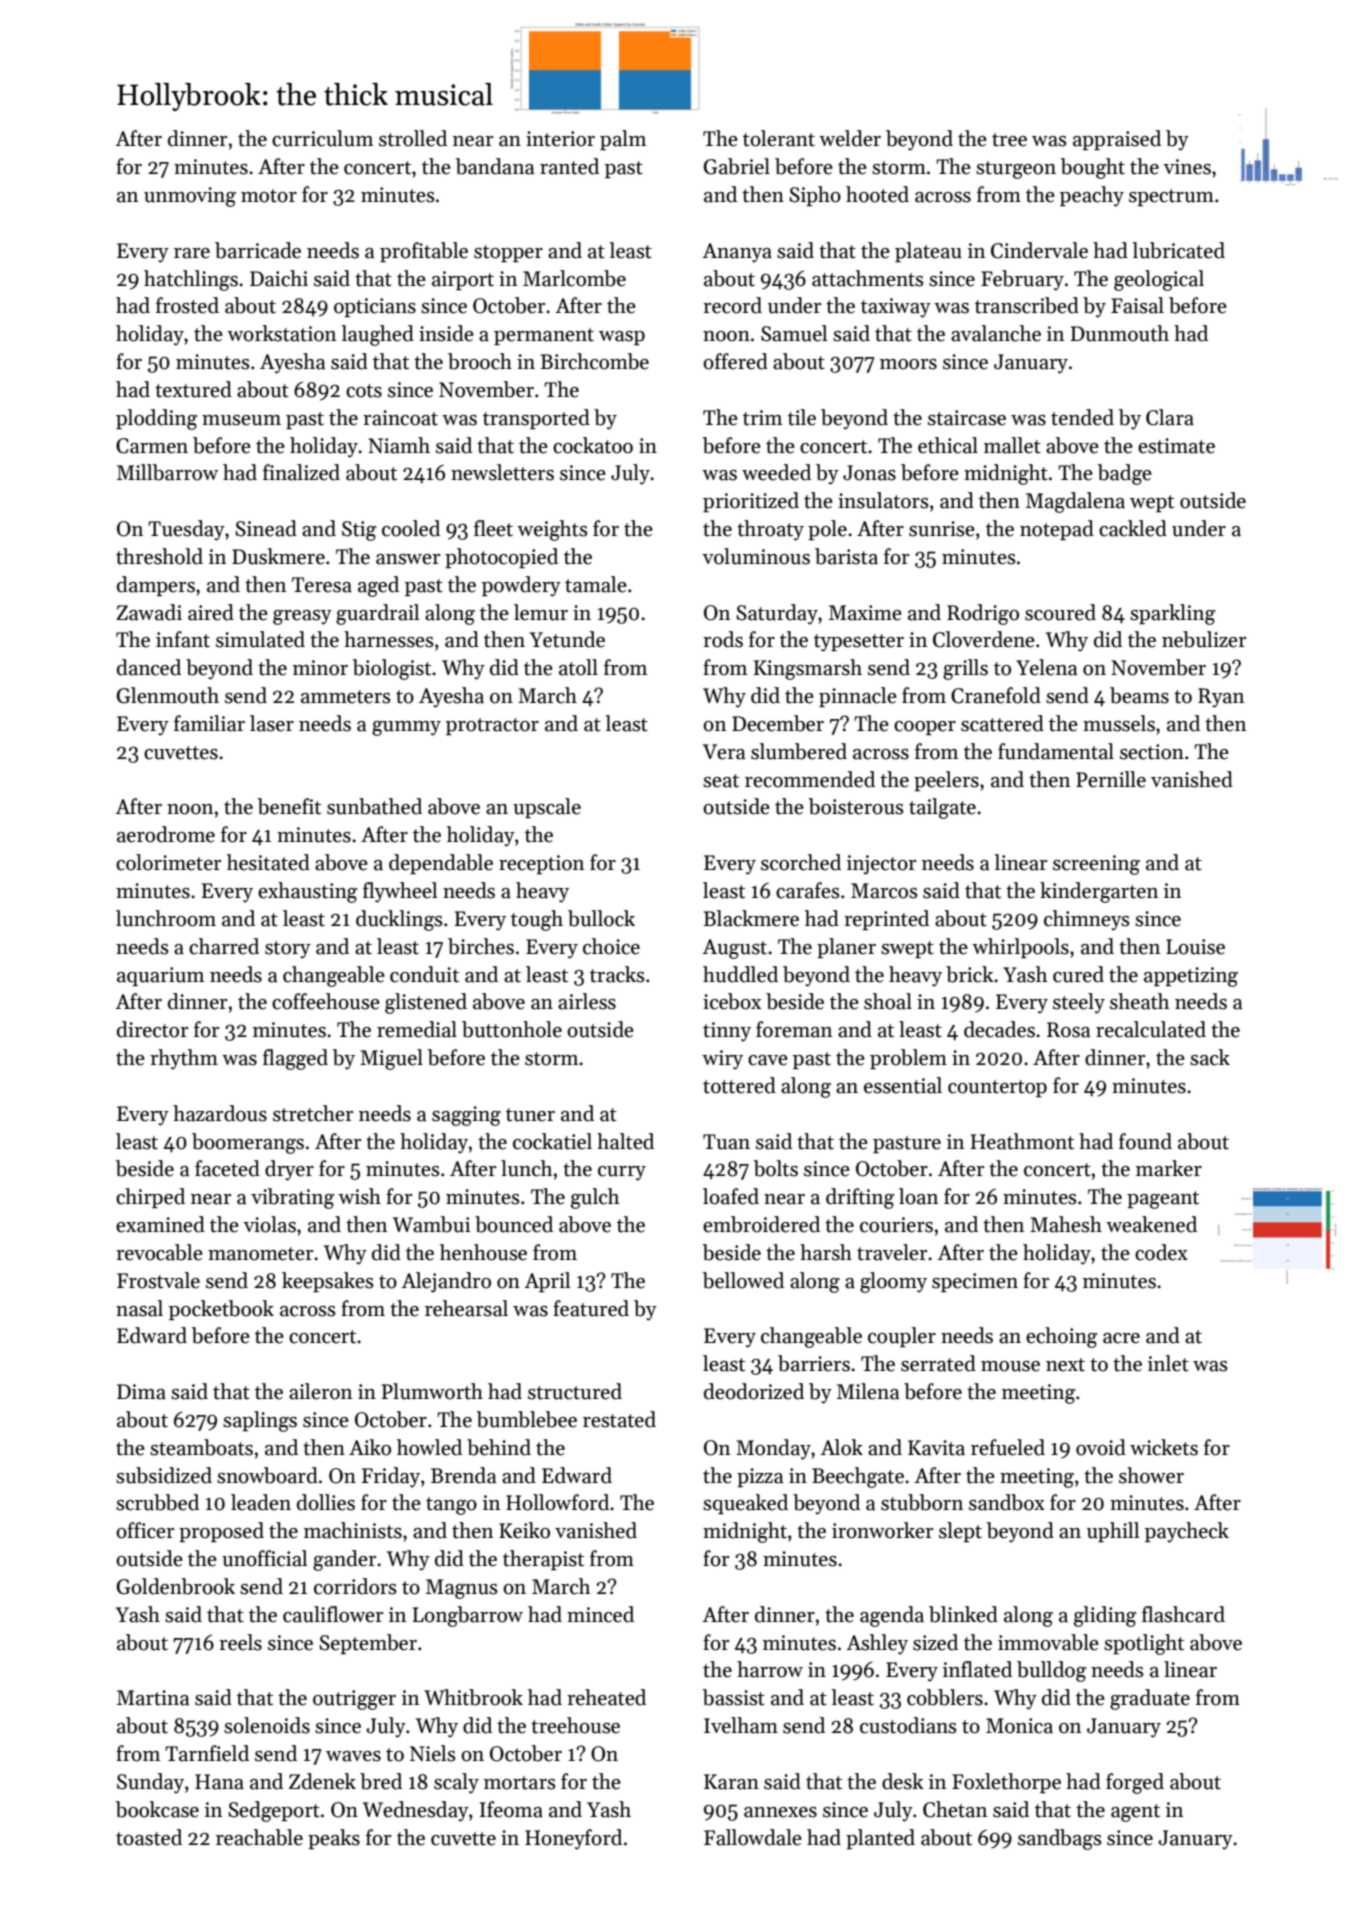 This screenshot has height=1929, width=1364. I want to click on paycheck, so click(1187, 1532).
